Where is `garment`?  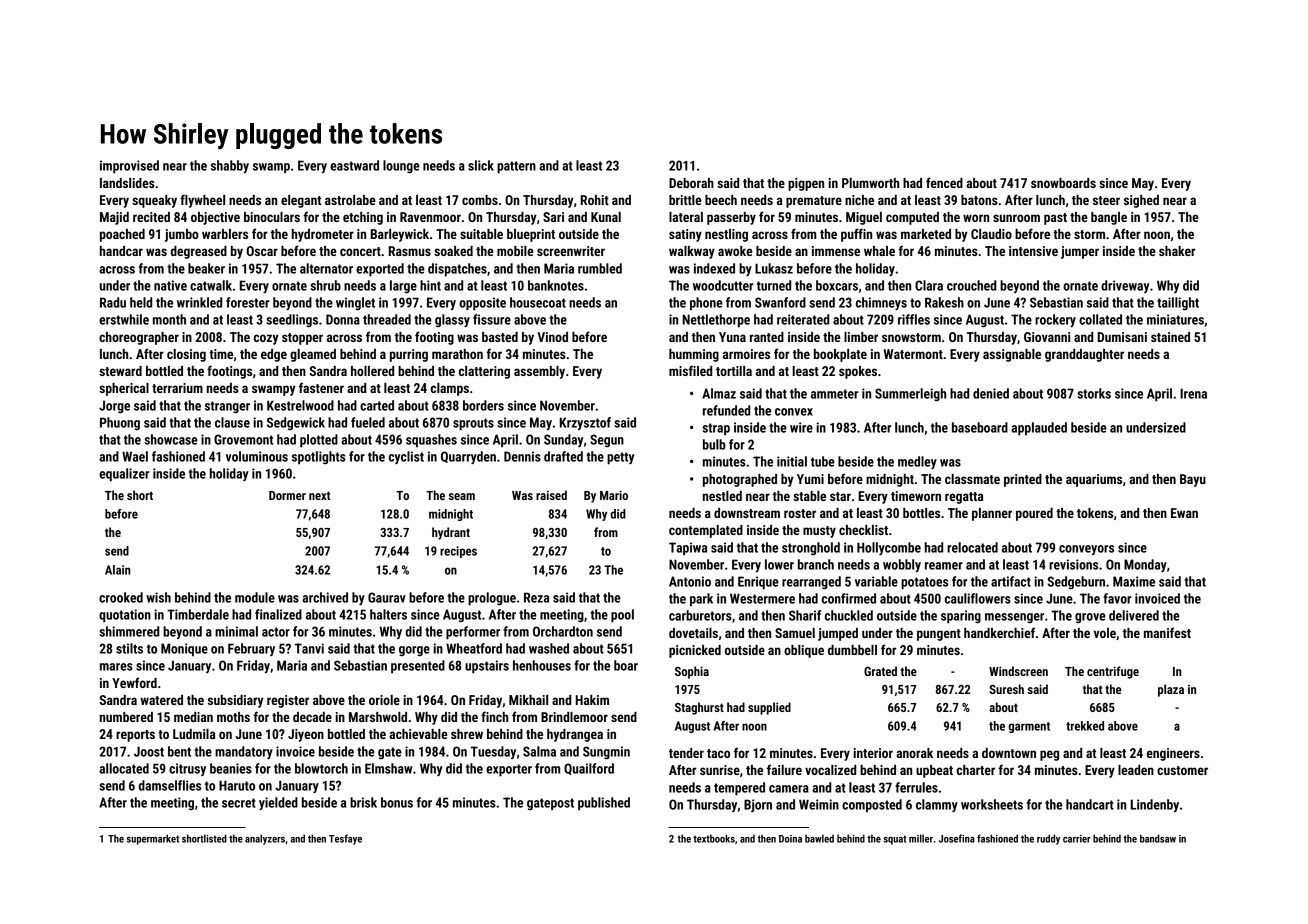
garment is located at coordinates (1029, 727).
